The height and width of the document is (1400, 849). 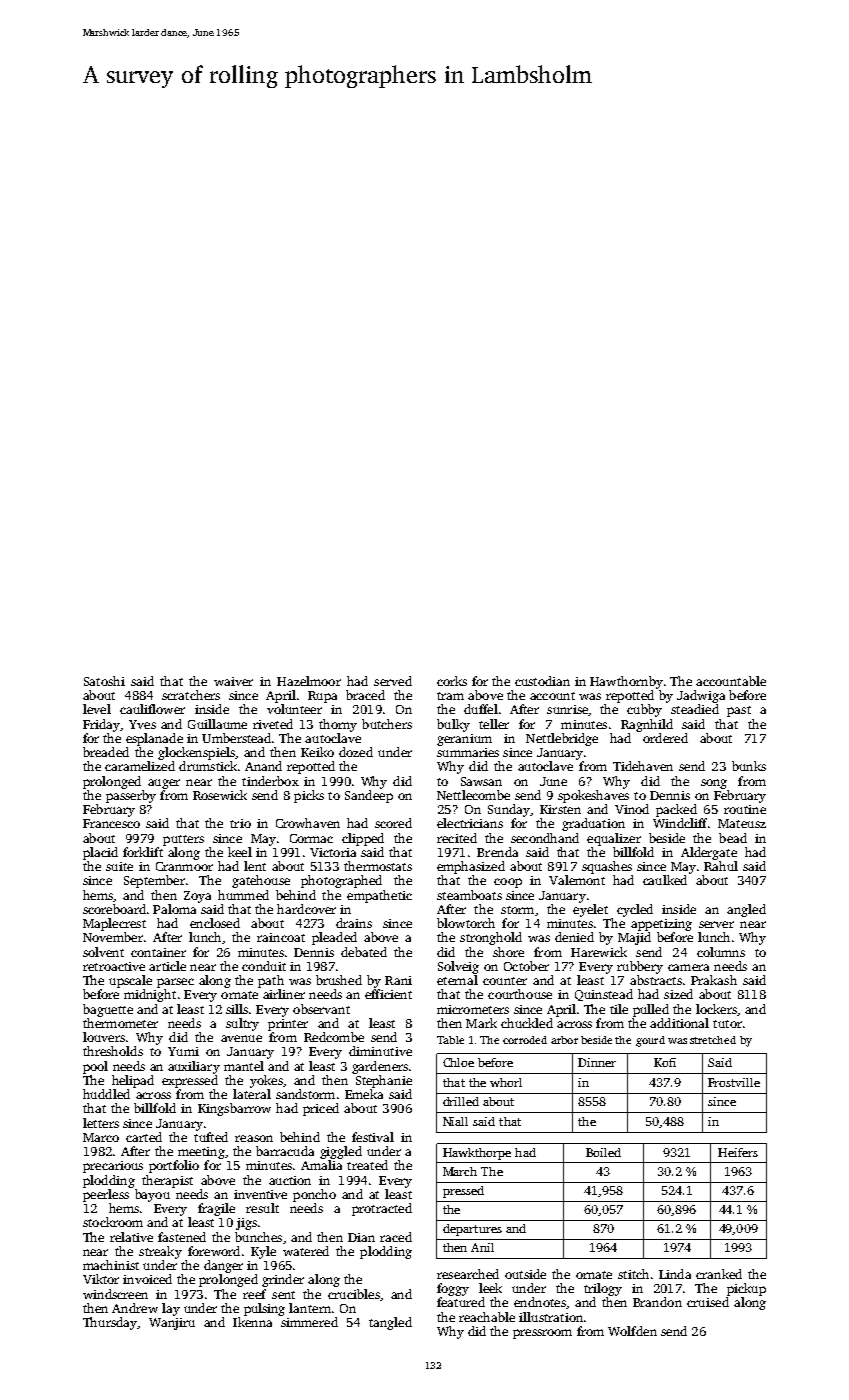 I want to click on container, so click(x=158, y=952).
